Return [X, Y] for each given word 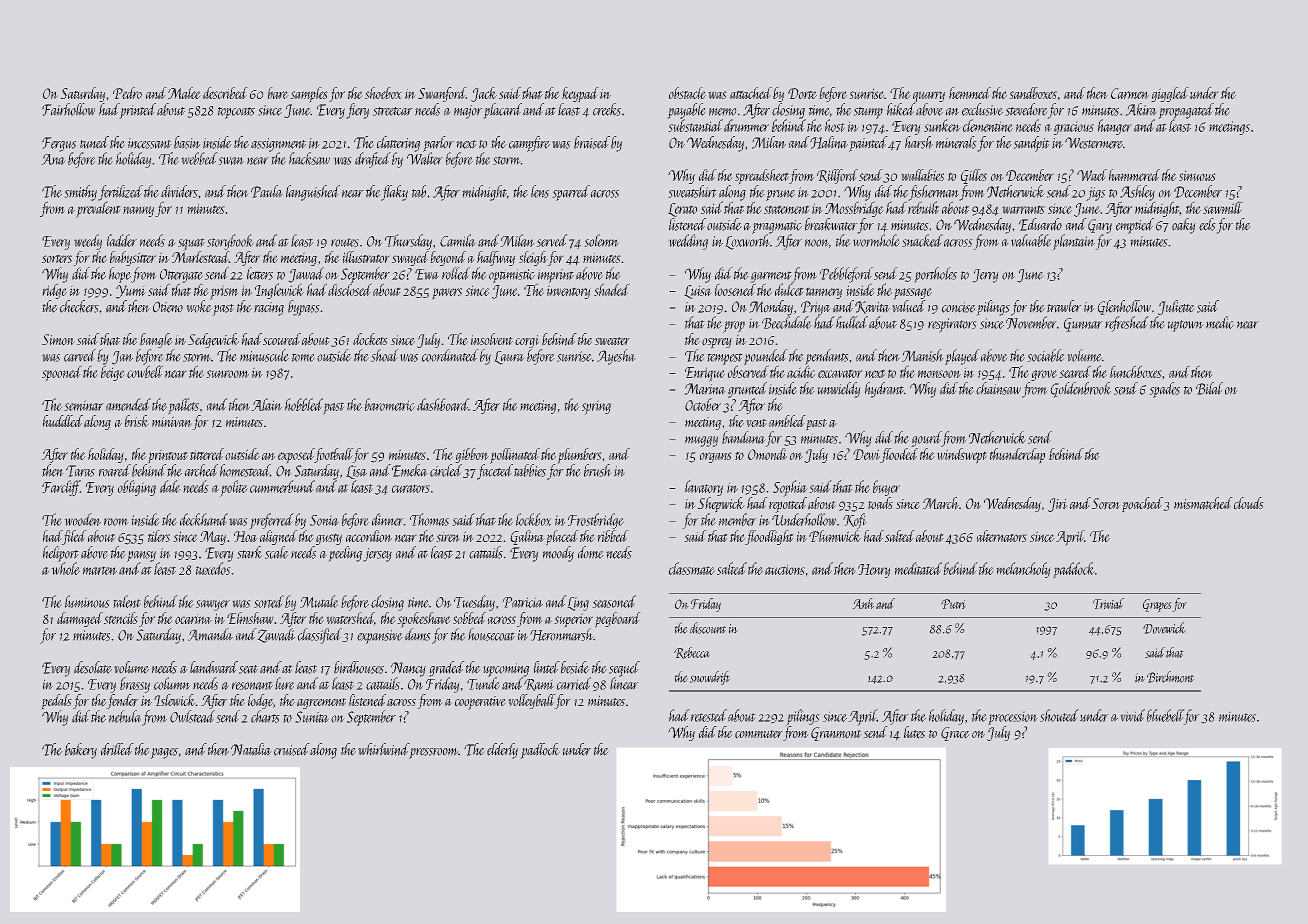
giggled [1170, 94]
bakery [81, 751]
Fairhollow [68, 109]
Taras [80, 471]
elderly [502, 751]
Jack [484, 94]
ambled [787, 421]
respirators [952, 325]
